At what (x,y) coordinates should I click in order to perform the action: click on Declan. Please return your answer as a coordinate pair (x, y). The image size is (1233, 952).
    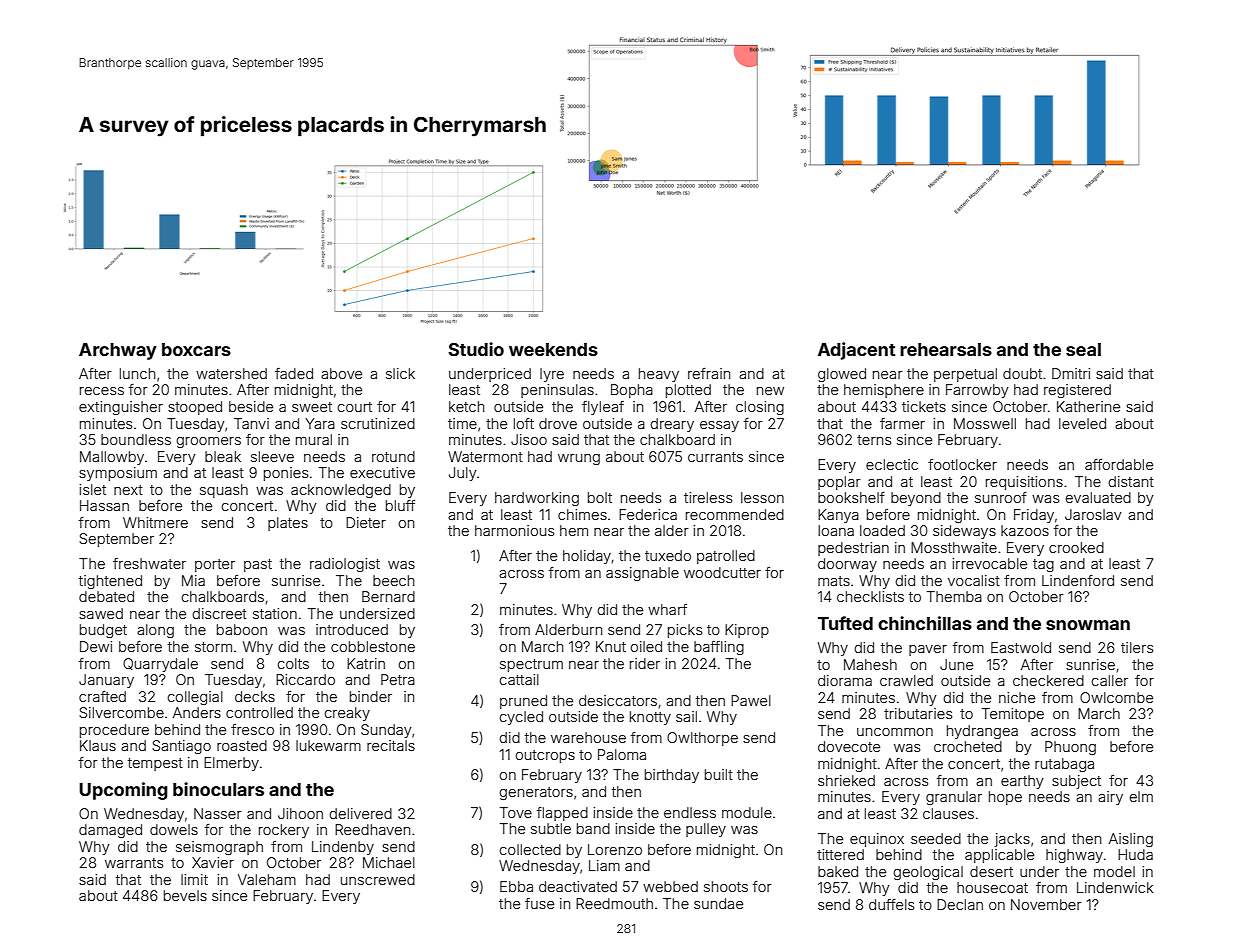
    Looking at the image, I should click on (960, 904).
